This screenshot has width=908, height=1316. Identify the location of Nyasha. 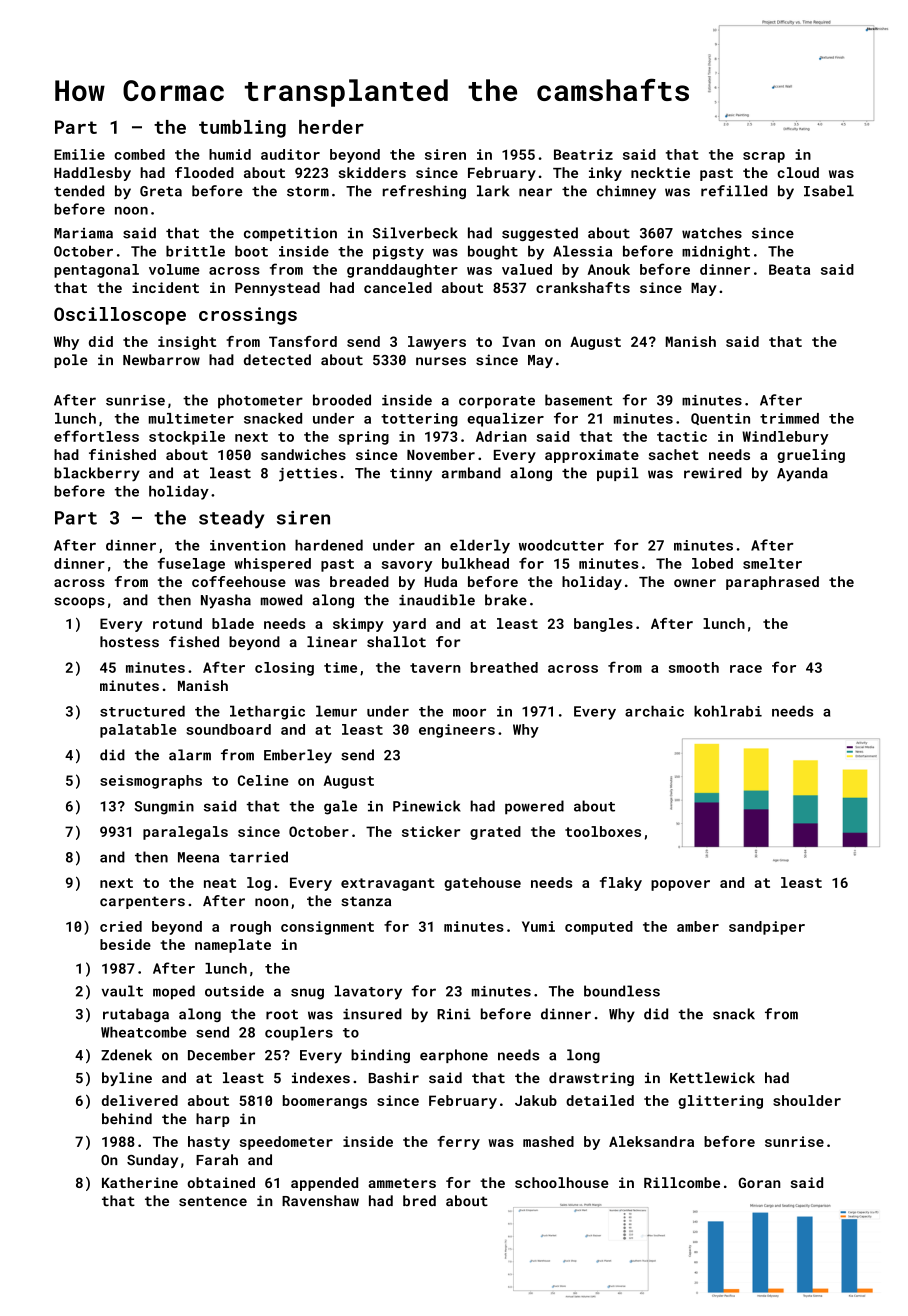
(226, 601).
